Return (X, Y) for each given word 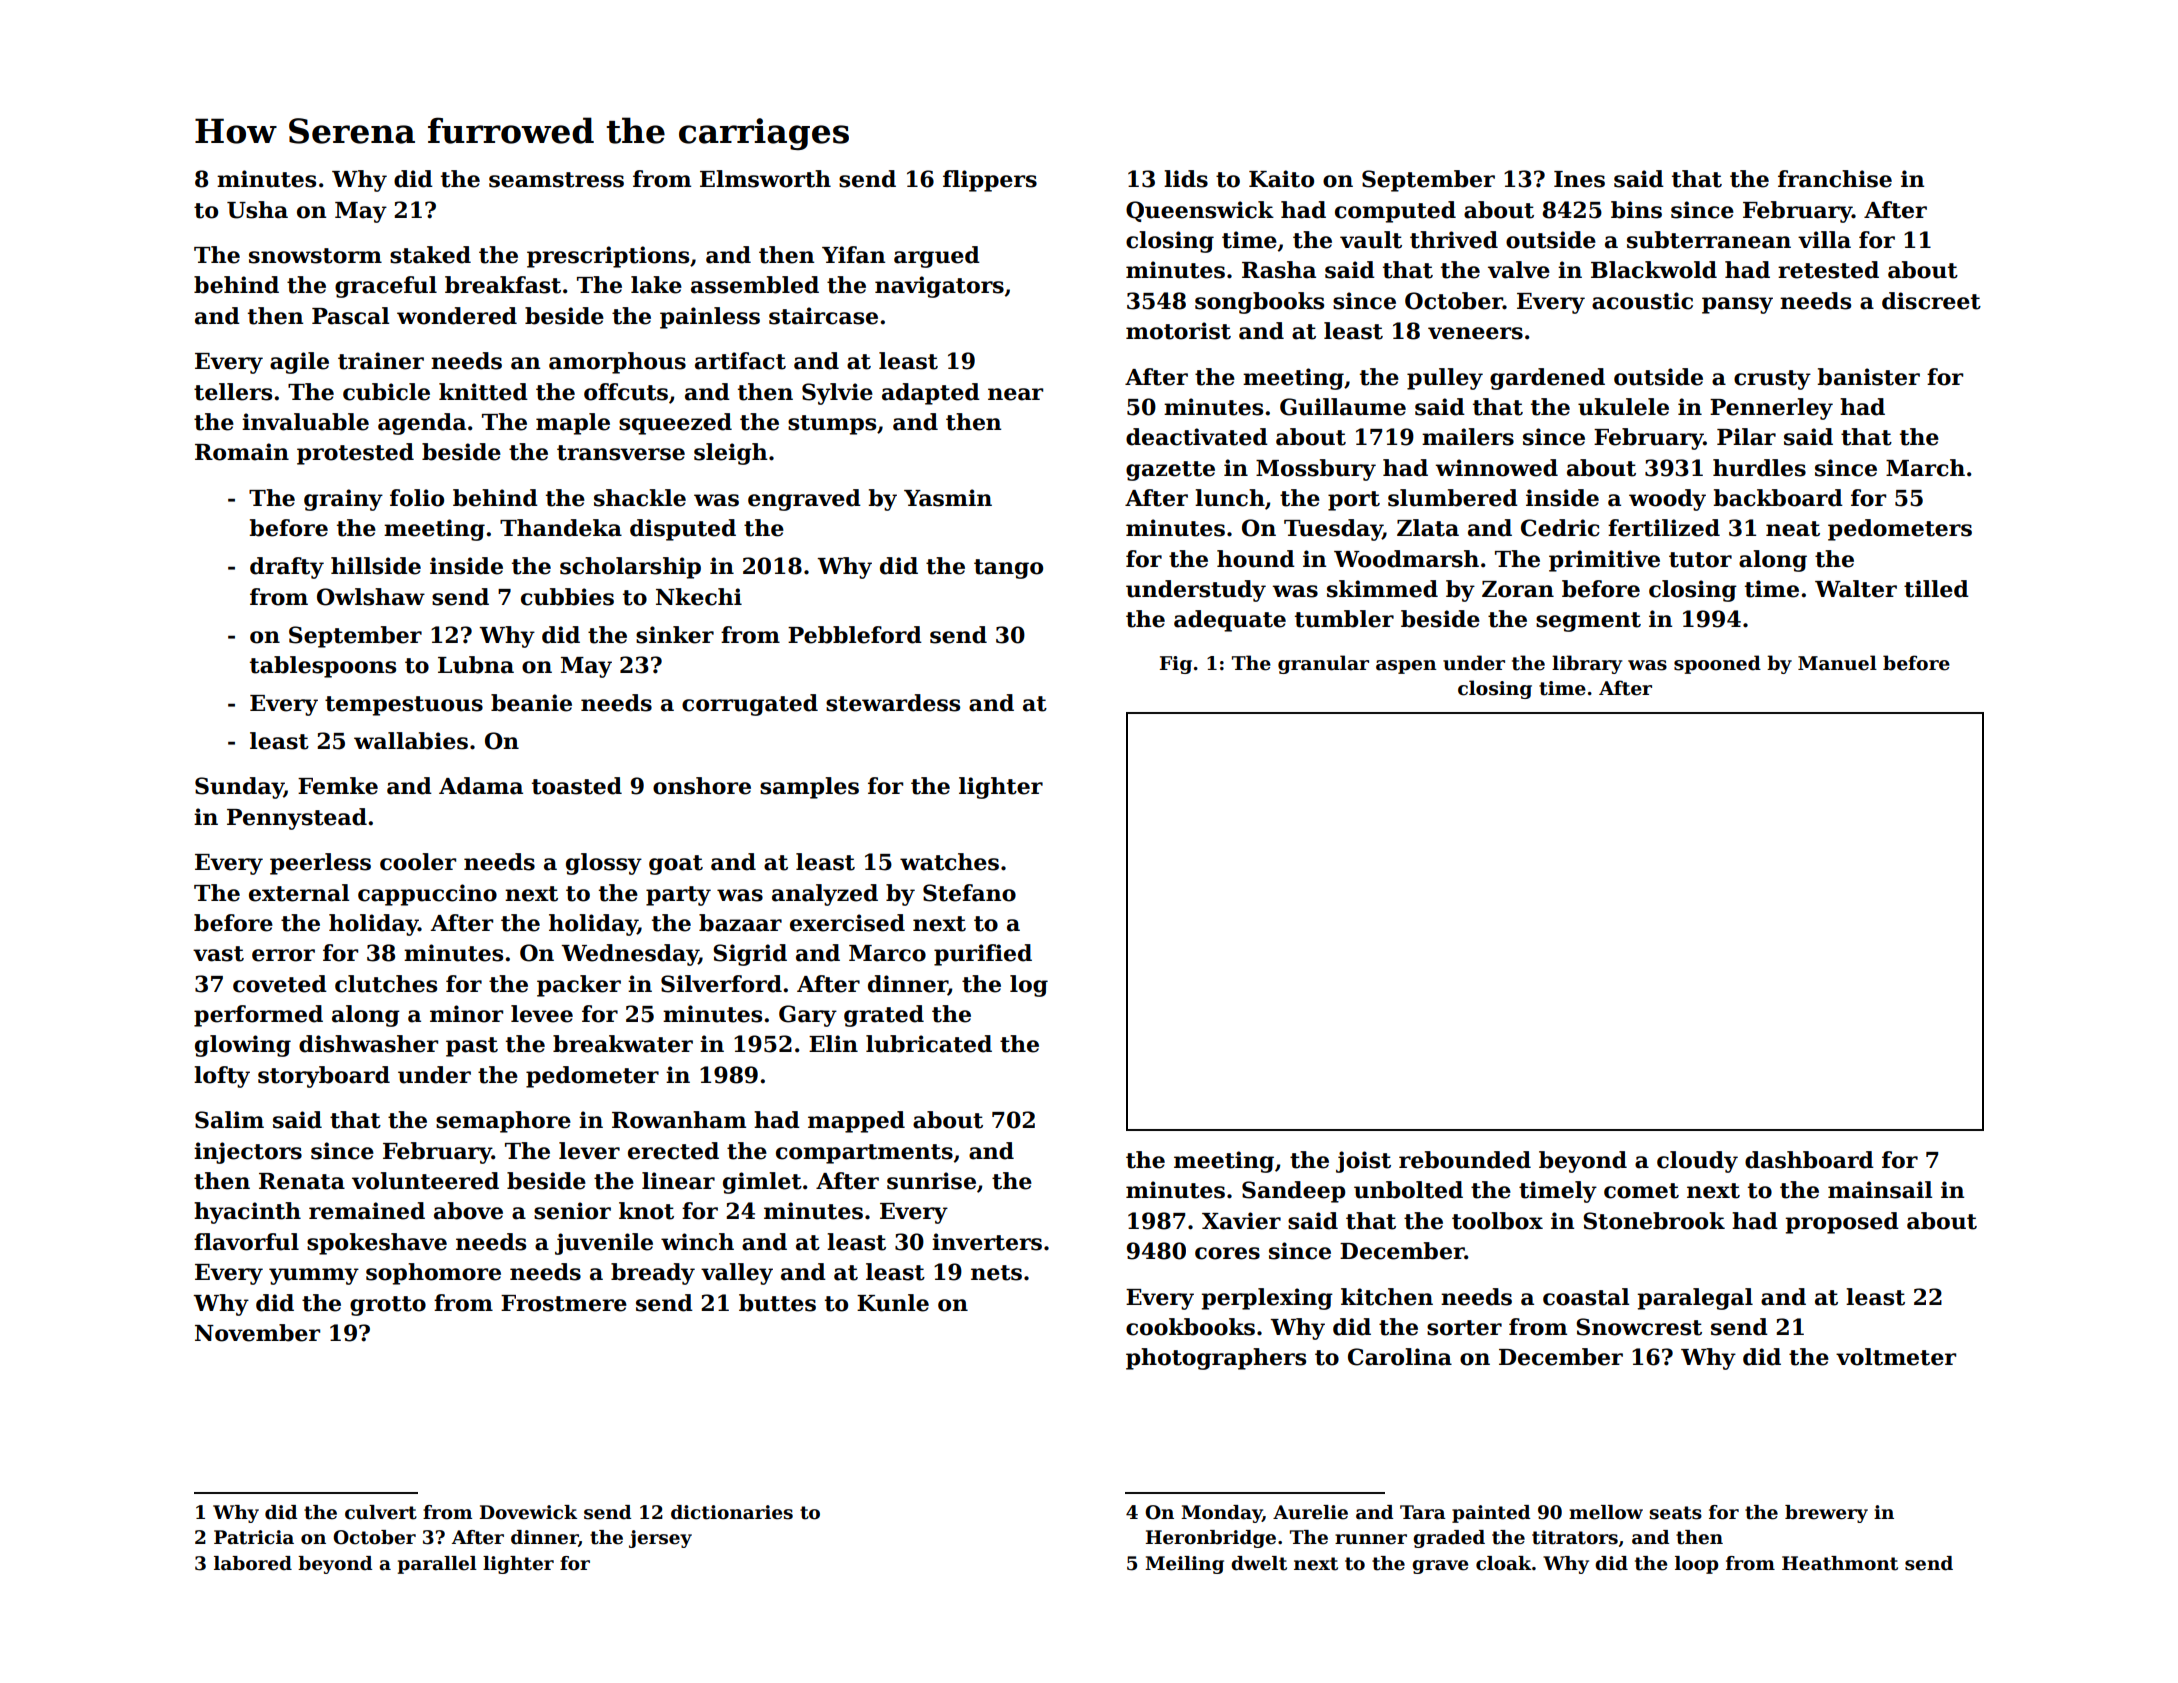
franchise (1835, 179)
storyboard (324, 1077)
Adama (481, 786)
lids (1186, 179)
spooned (1717, 664)
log (1029, 986)
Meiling (1184, 1565)
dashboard (1809, 1160)
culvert (381, 1512)
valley (737, 1274)
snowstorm (315, 256)
